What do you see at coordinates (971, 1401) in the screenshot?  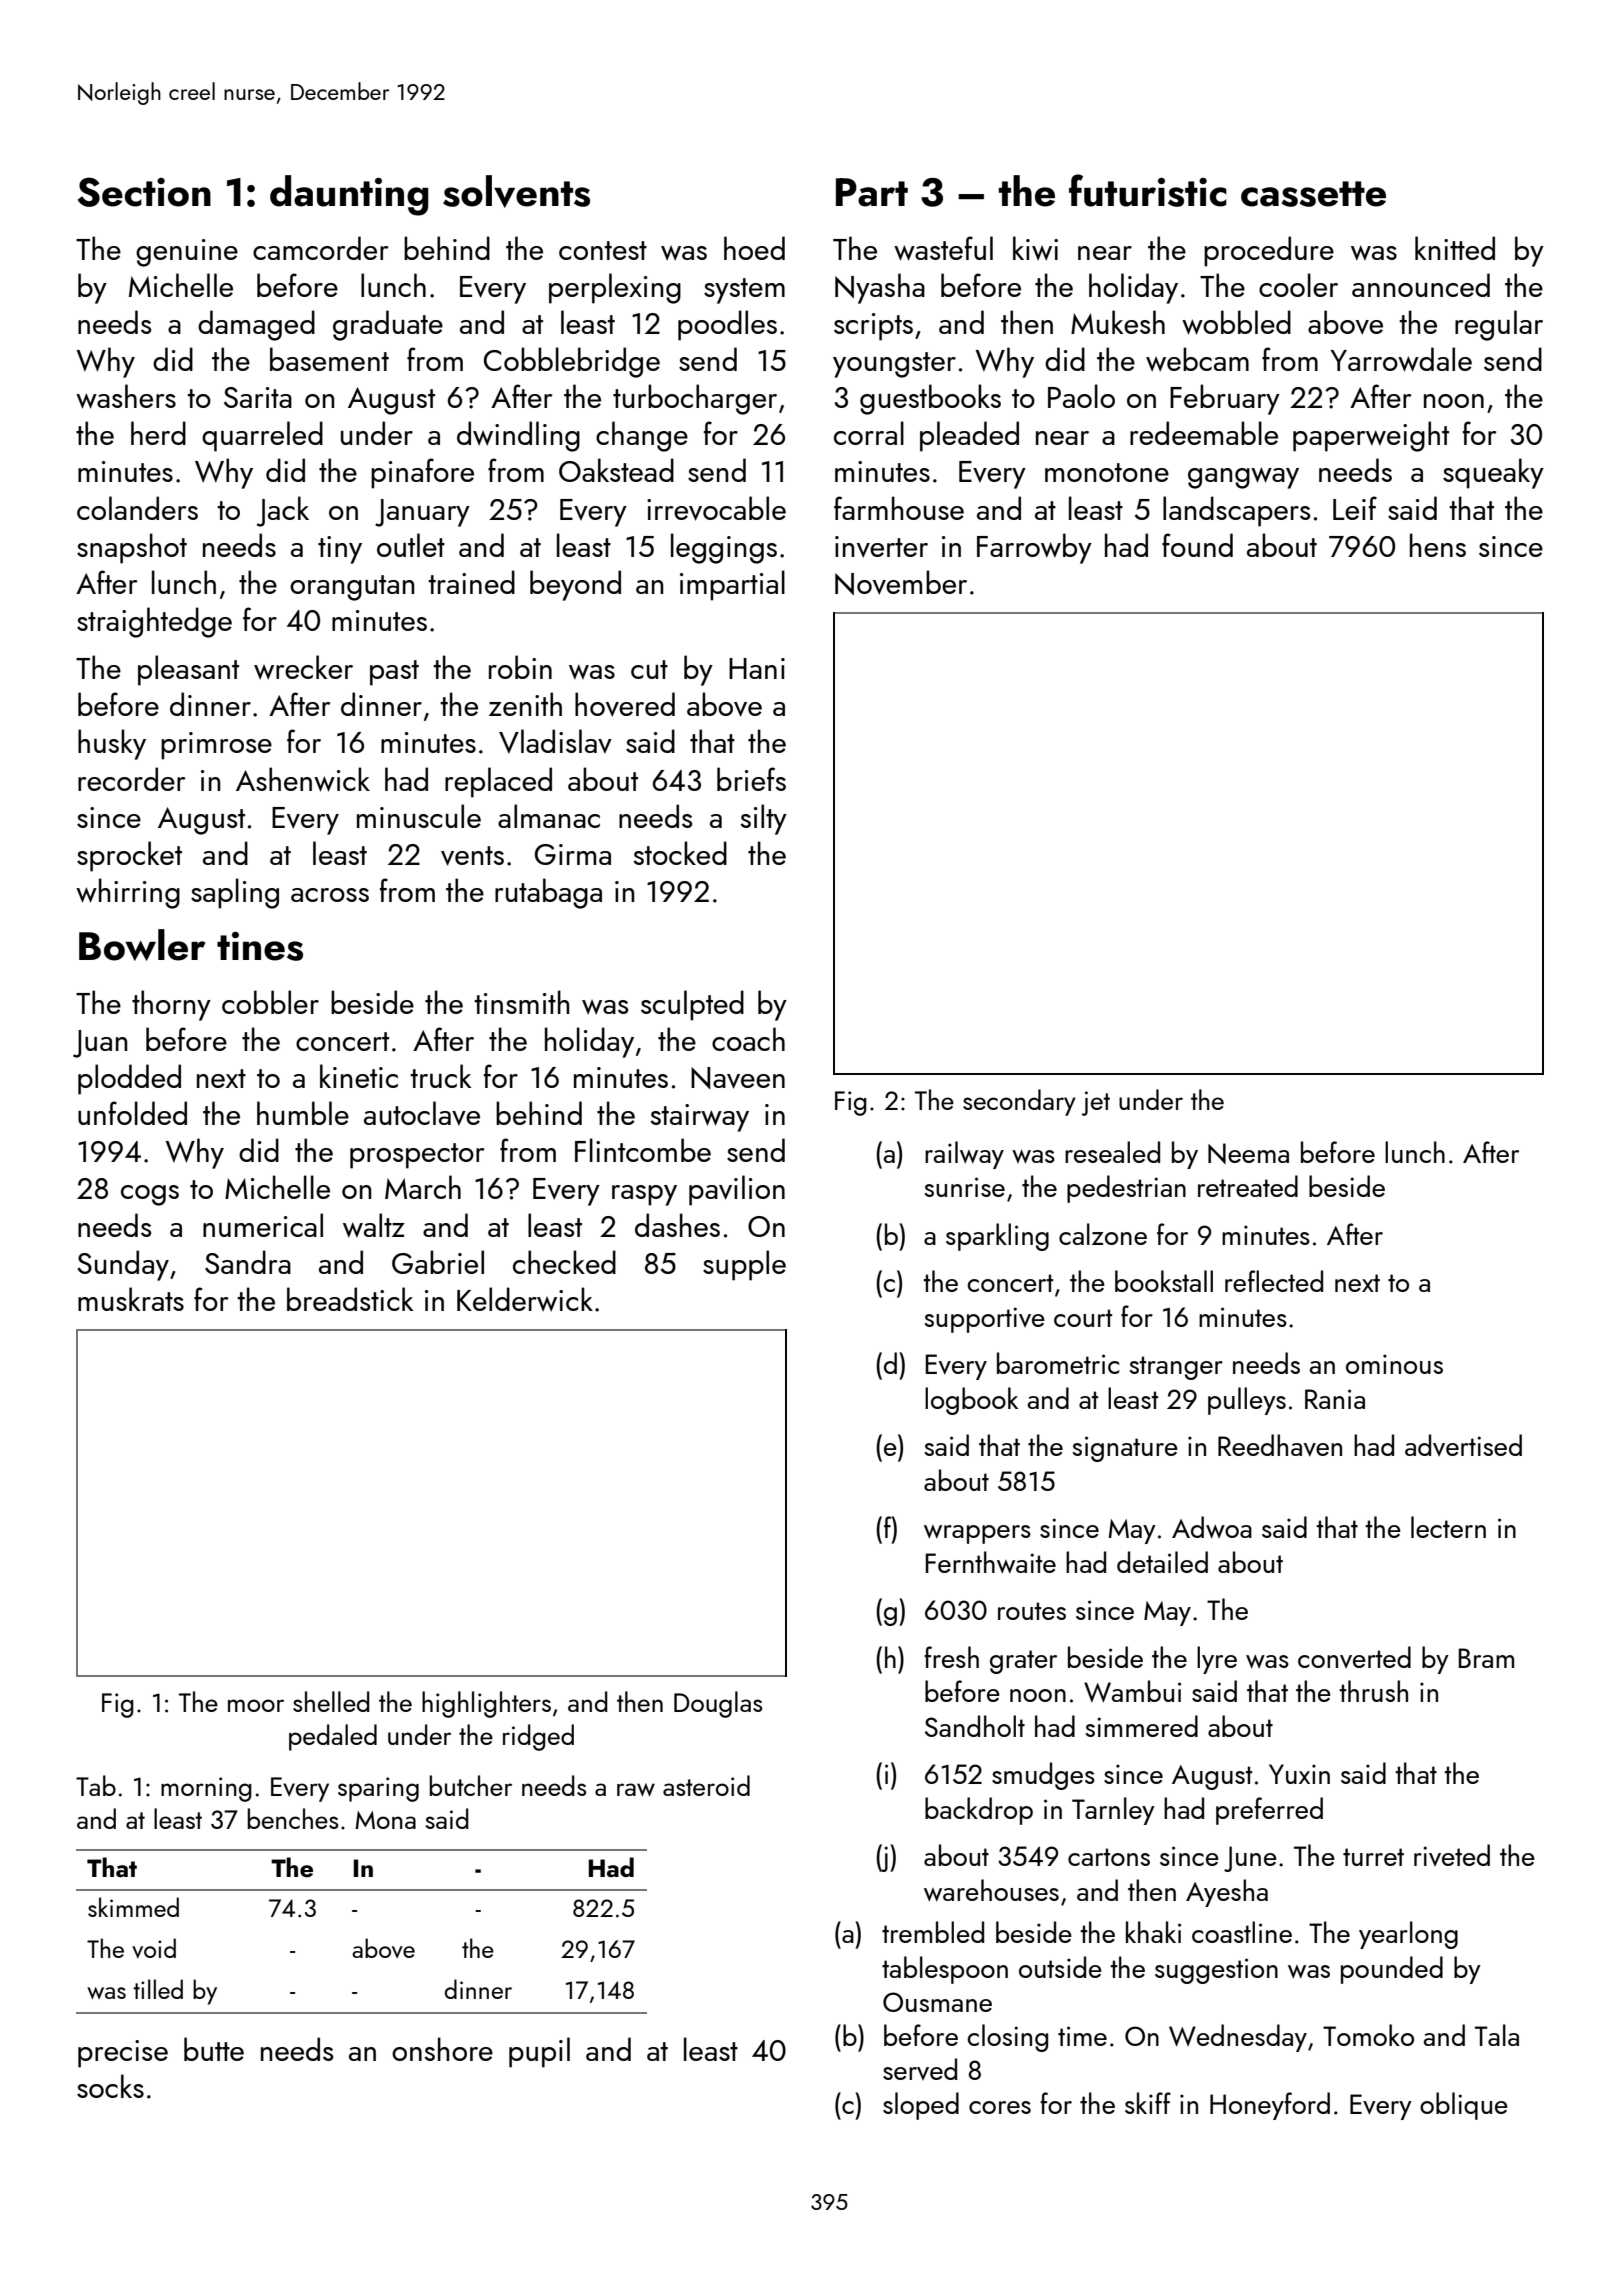 I see `logbook` at bounding box center [971, 1401].
